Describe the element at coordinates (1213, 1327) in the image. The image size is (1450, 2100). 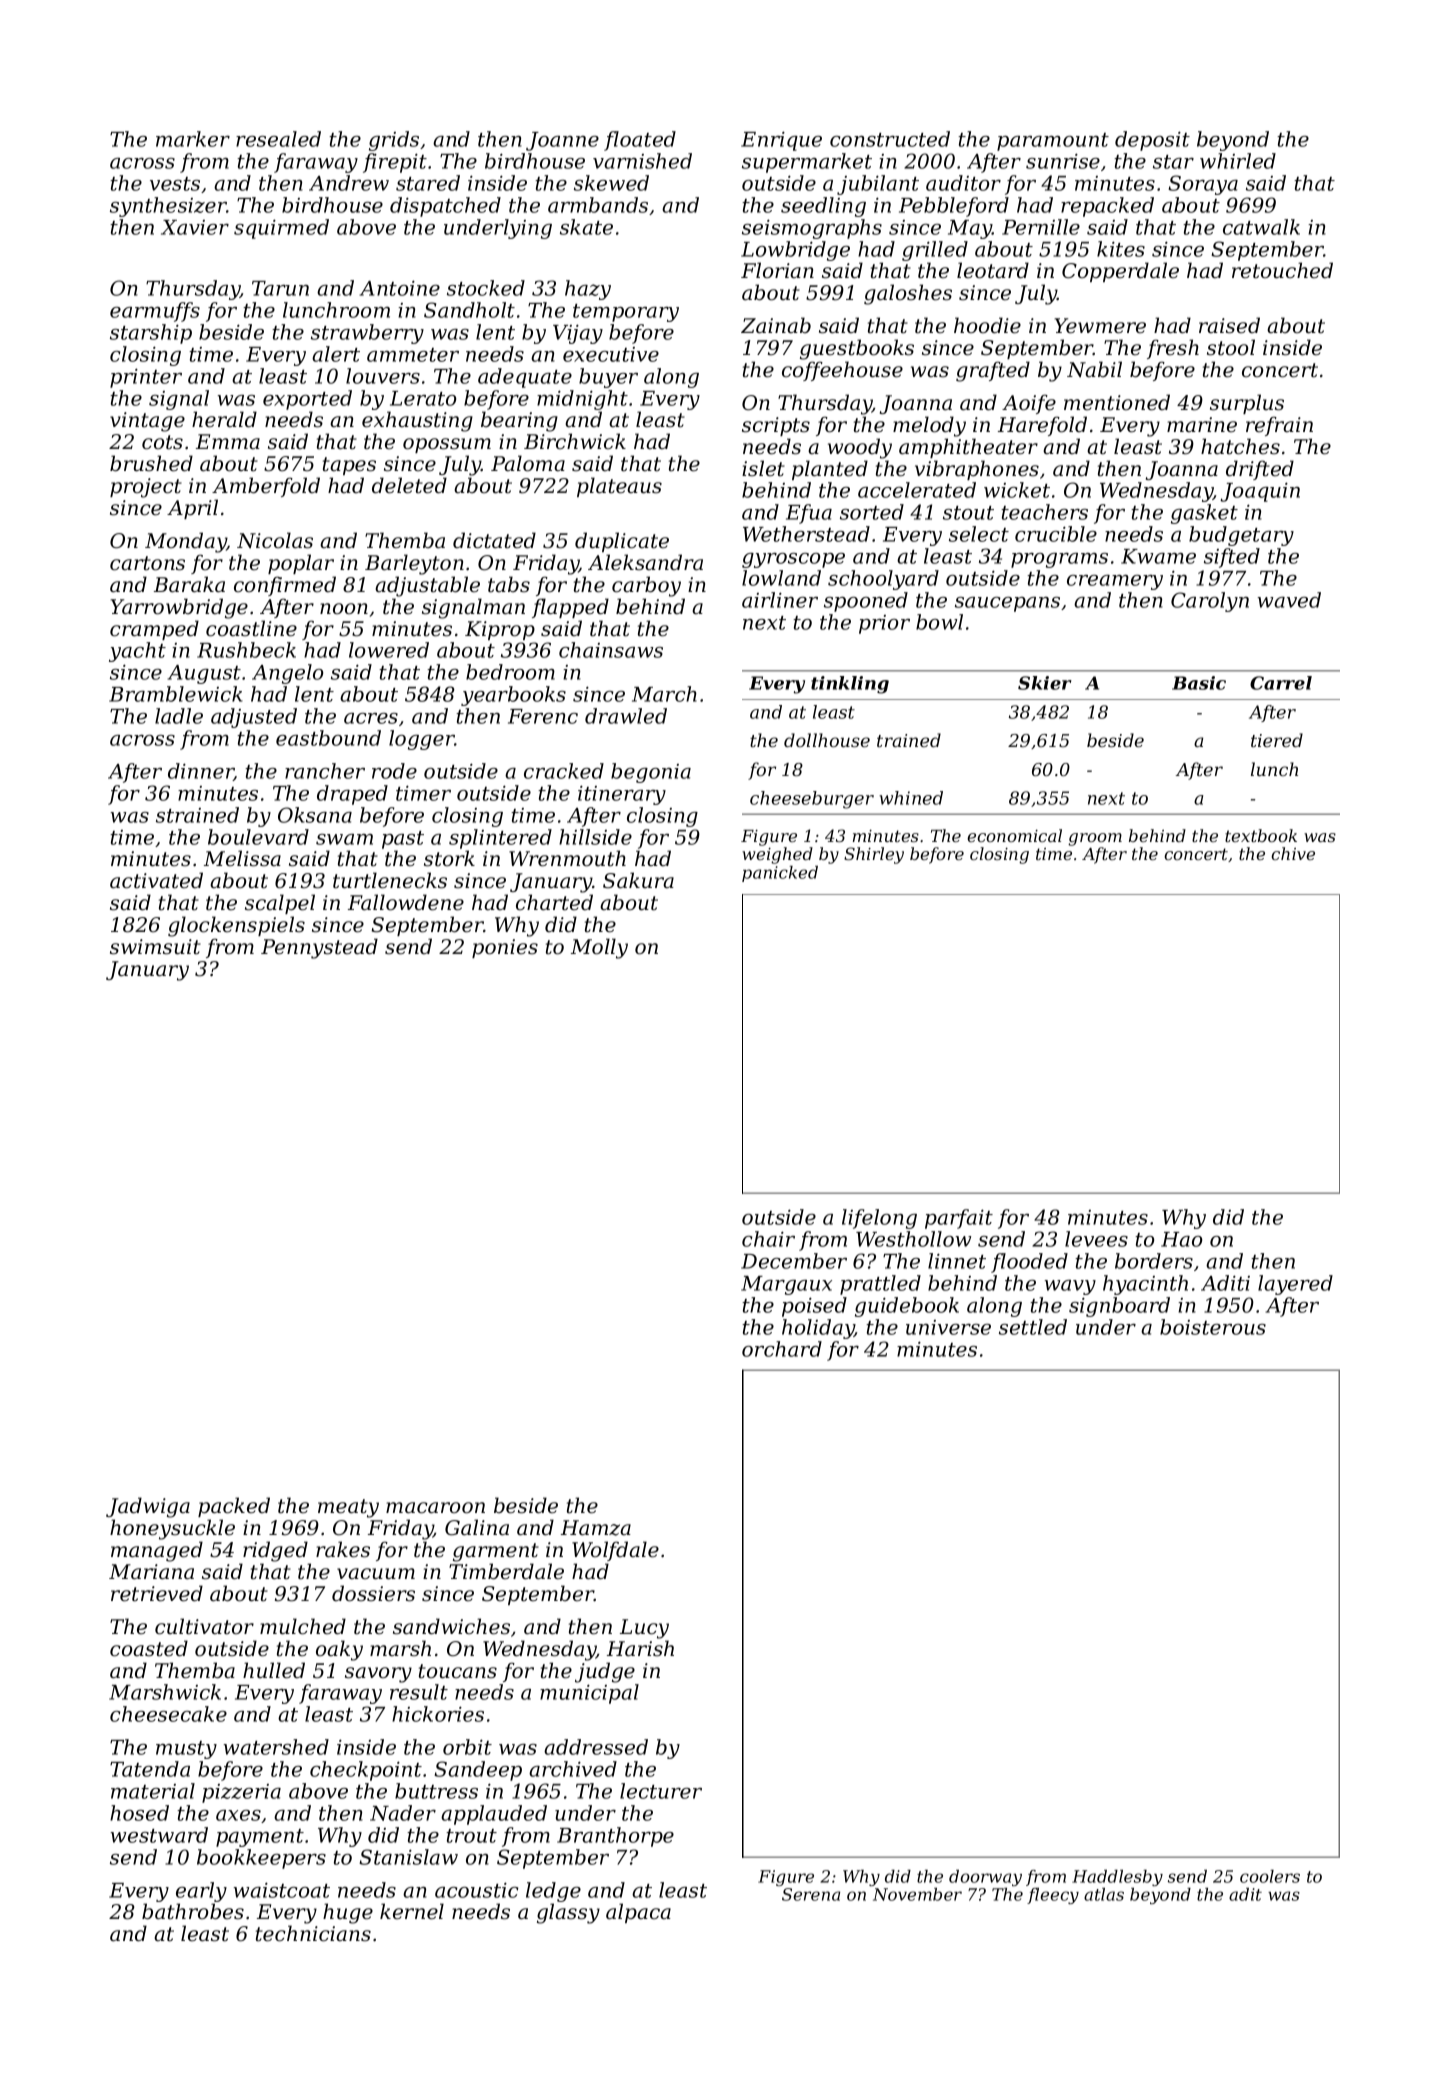
I see `boisterous` at that location.
